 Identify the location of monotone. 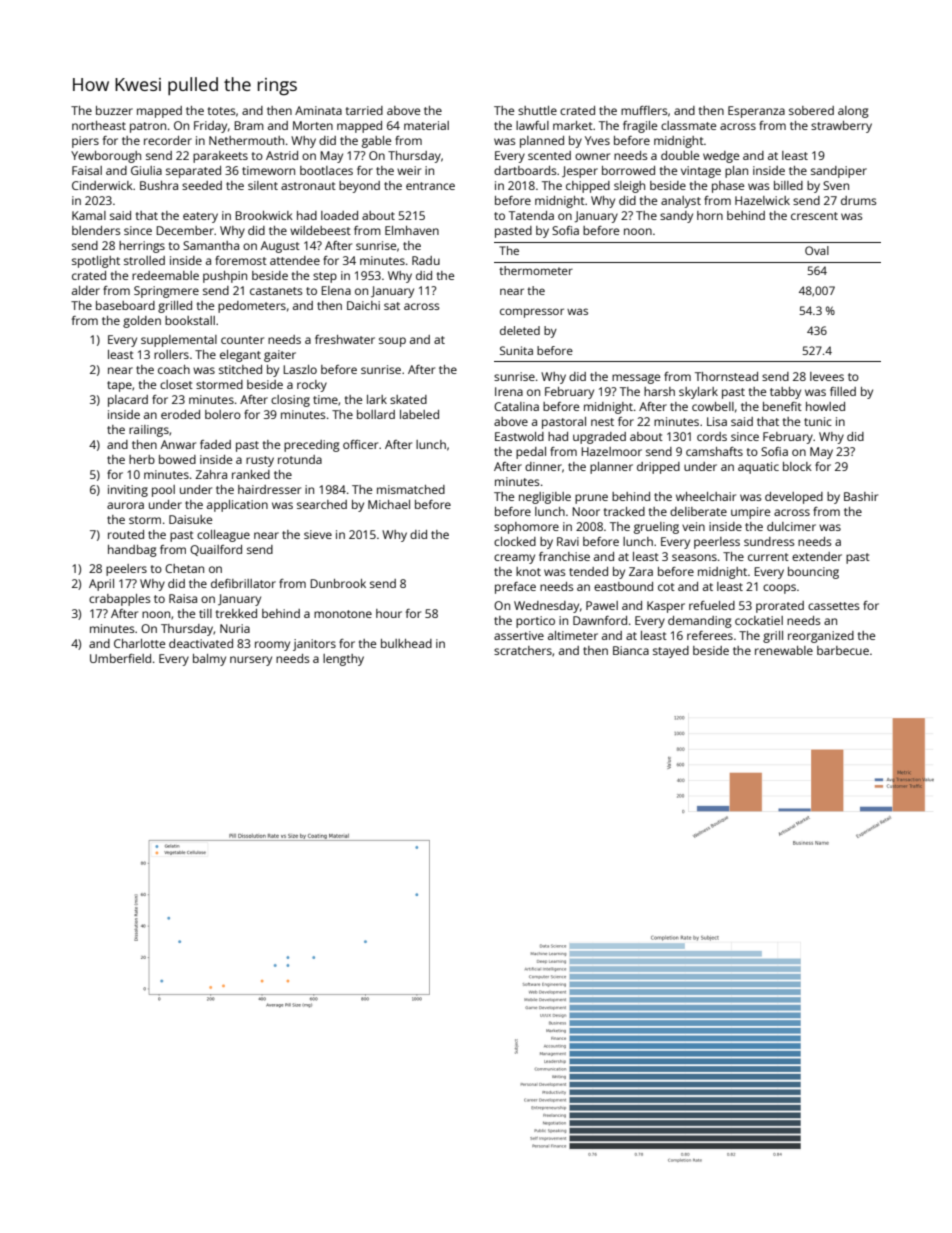
(343, 614).
